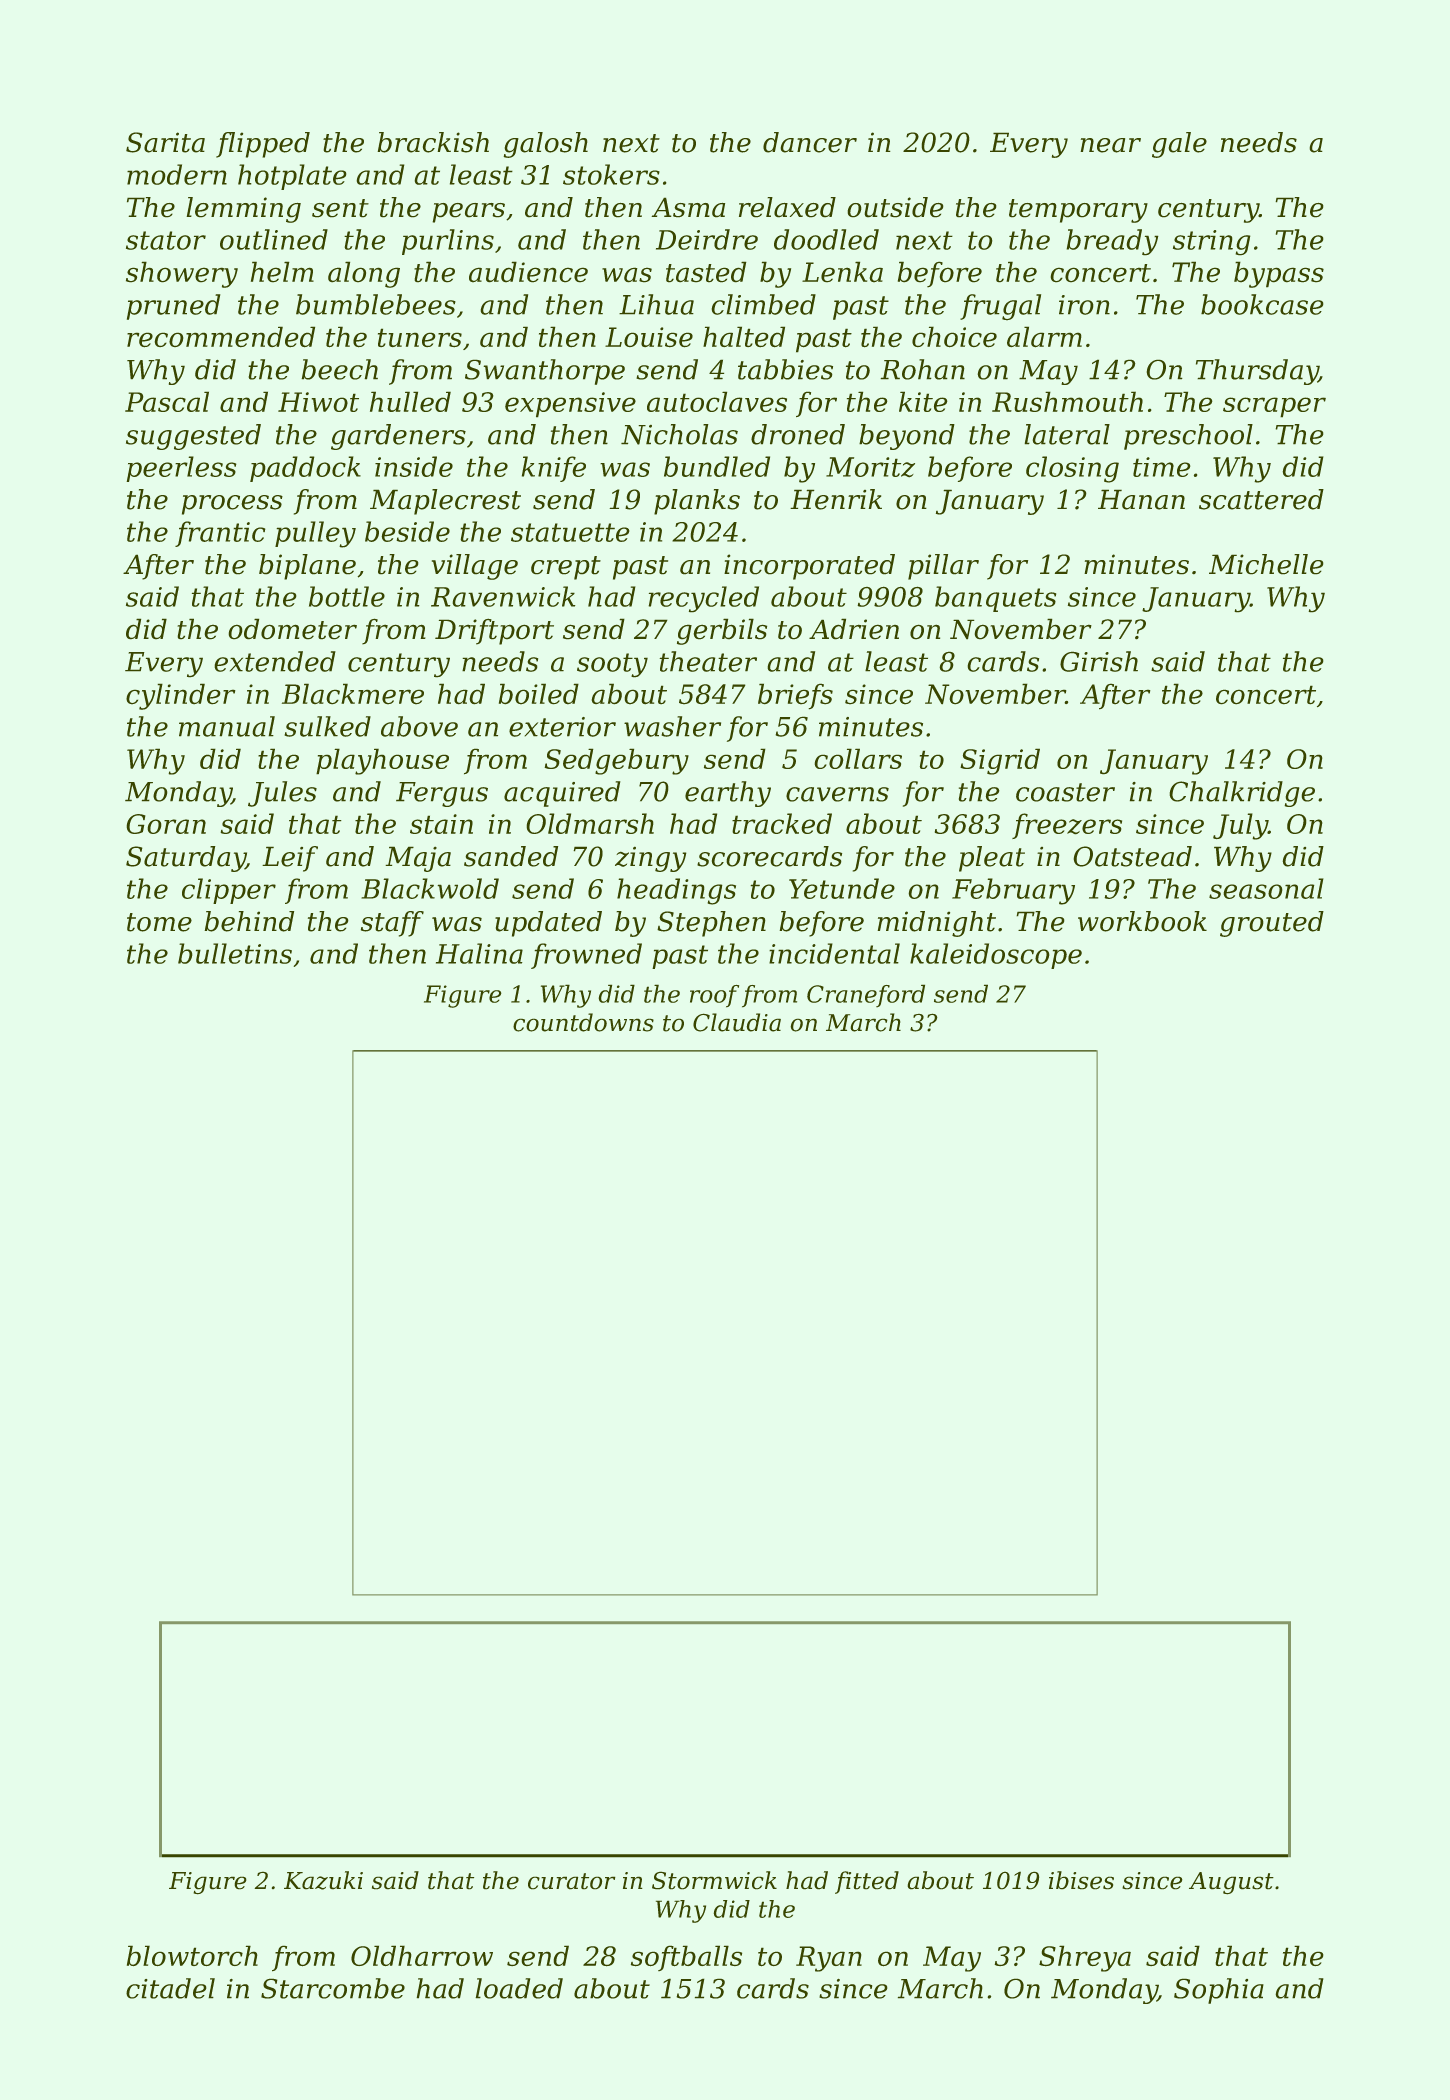 Image resolution: width=1450 pixels, height=2100 pixels. Describe the element at coordinates (810, 142) in the document. I see `dancer` at that location.
